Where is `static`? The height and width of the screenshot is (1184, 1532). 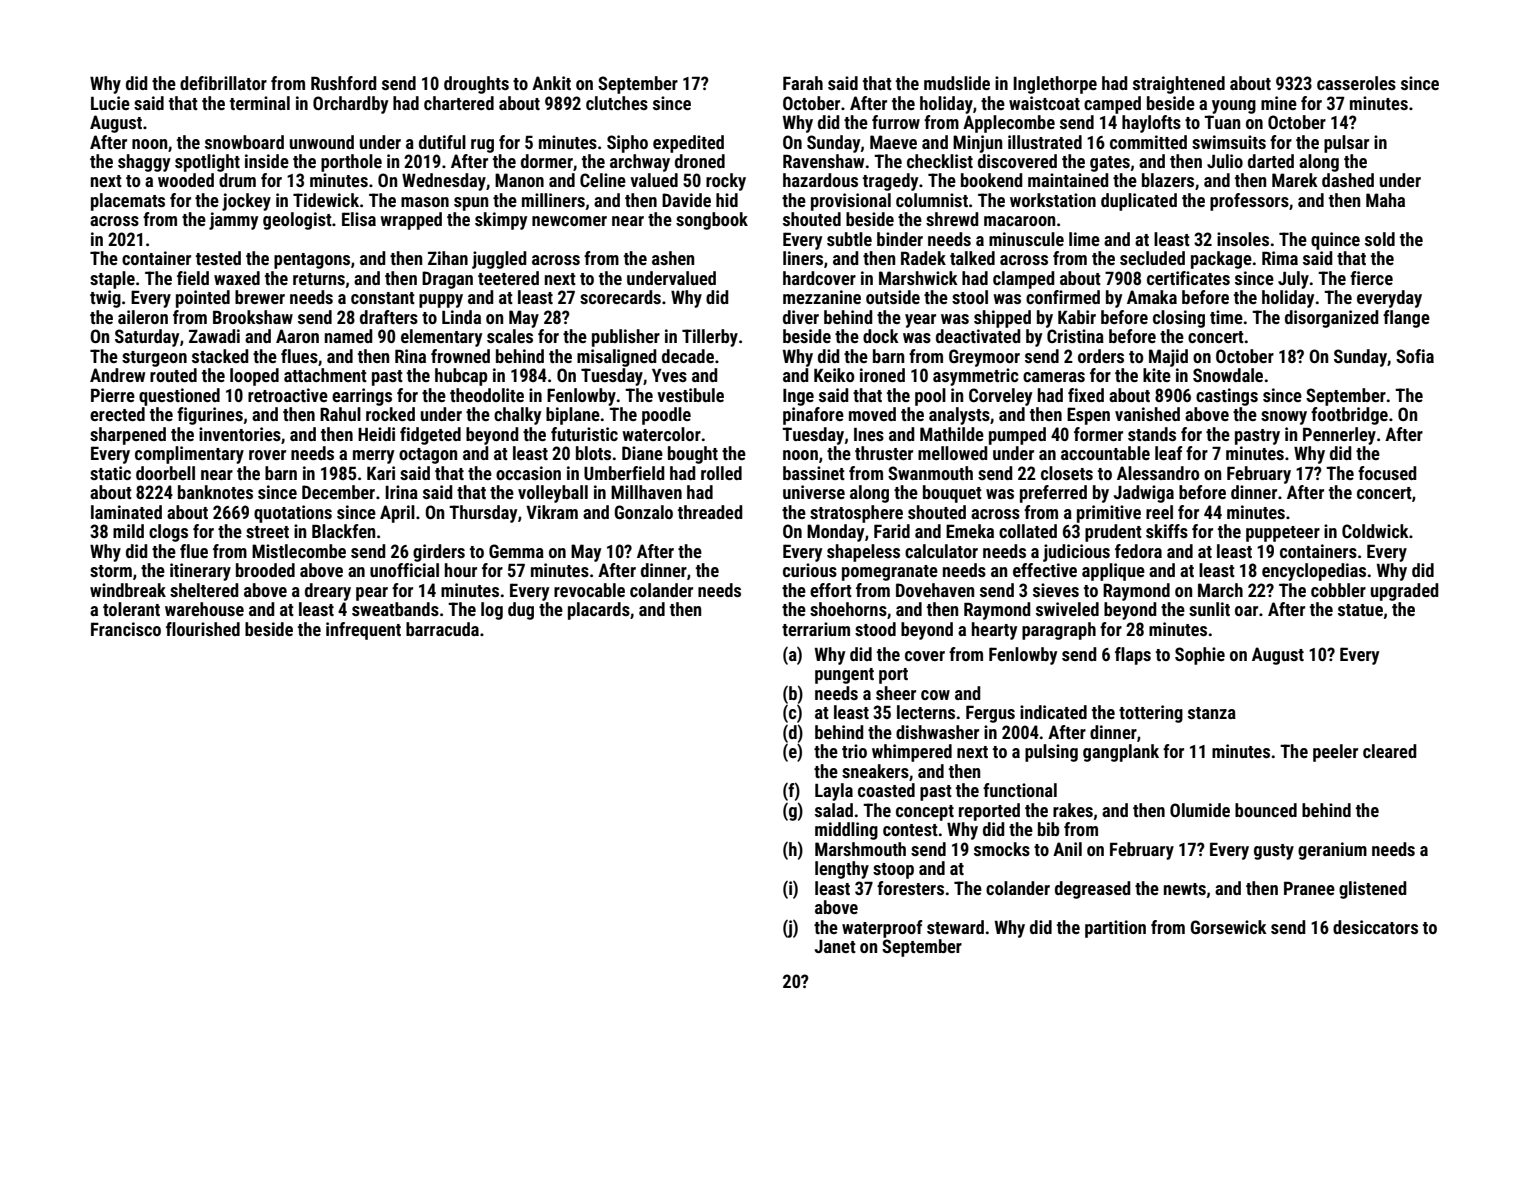 static is located at coordinates (110, 473).
